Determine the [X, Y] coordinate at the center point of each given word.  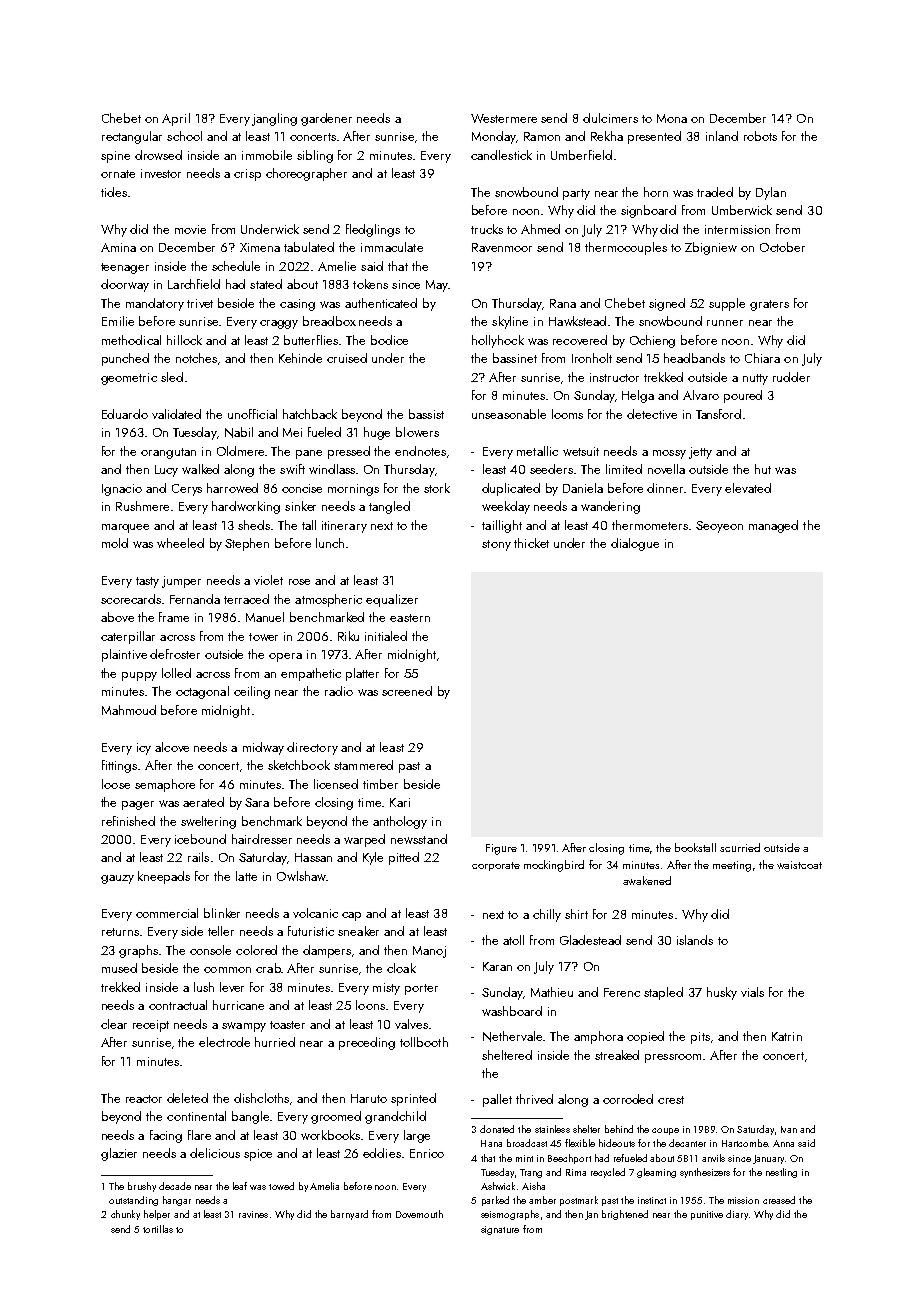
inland [722, 136]
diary [737, 1215]
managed [773, 526]
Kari [400, 802]
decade [175, 1186]
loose [116, 784]
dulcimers [610, 118]
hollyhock [498, 341]
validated [176, 414]
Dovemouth [419, 1214]
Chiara [762, 358]
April [176, 119]
